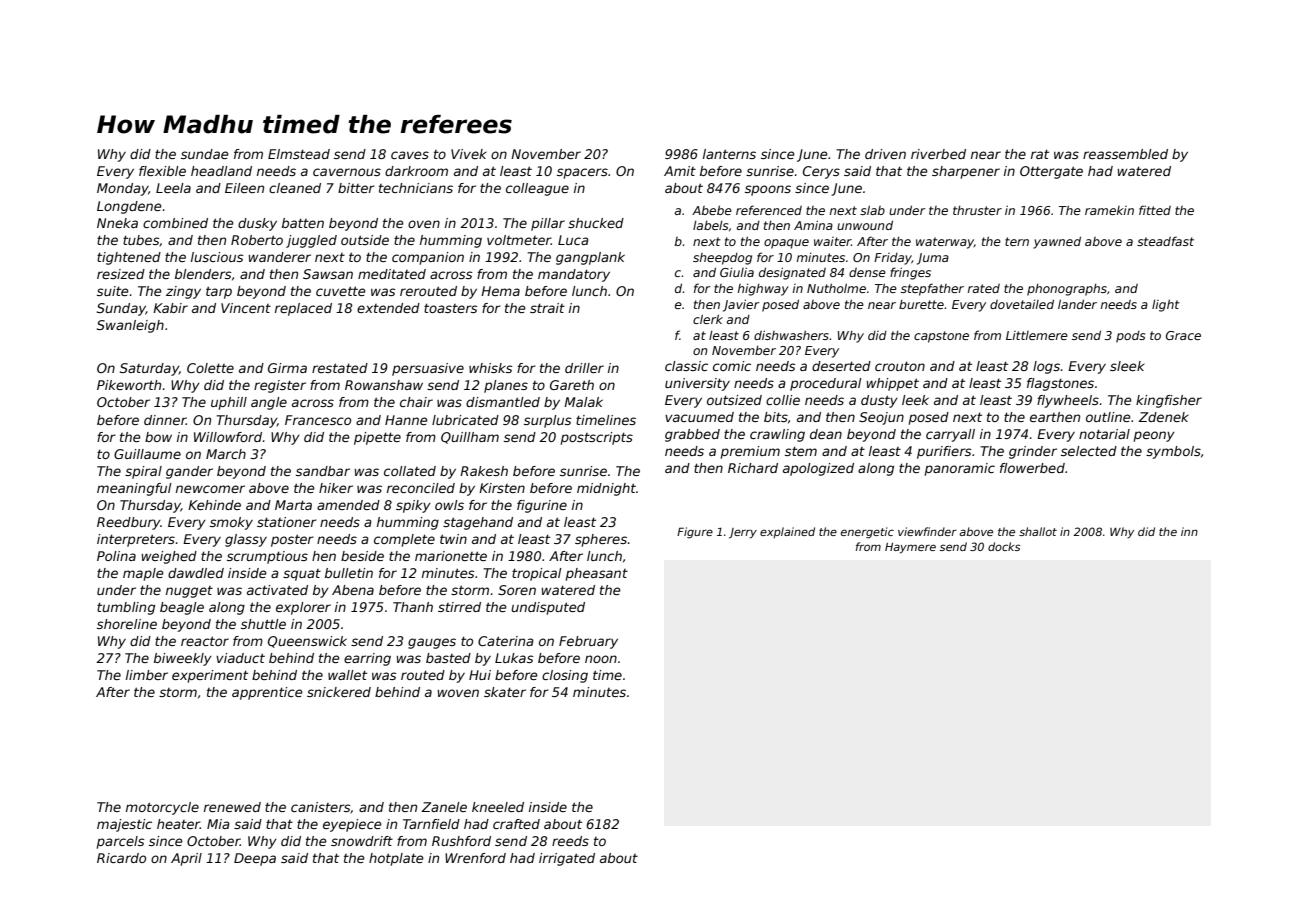  What do you see at coordinates (228, 437) in the screenshot?
I see `Willowford` at bounding box center [228, 437].
